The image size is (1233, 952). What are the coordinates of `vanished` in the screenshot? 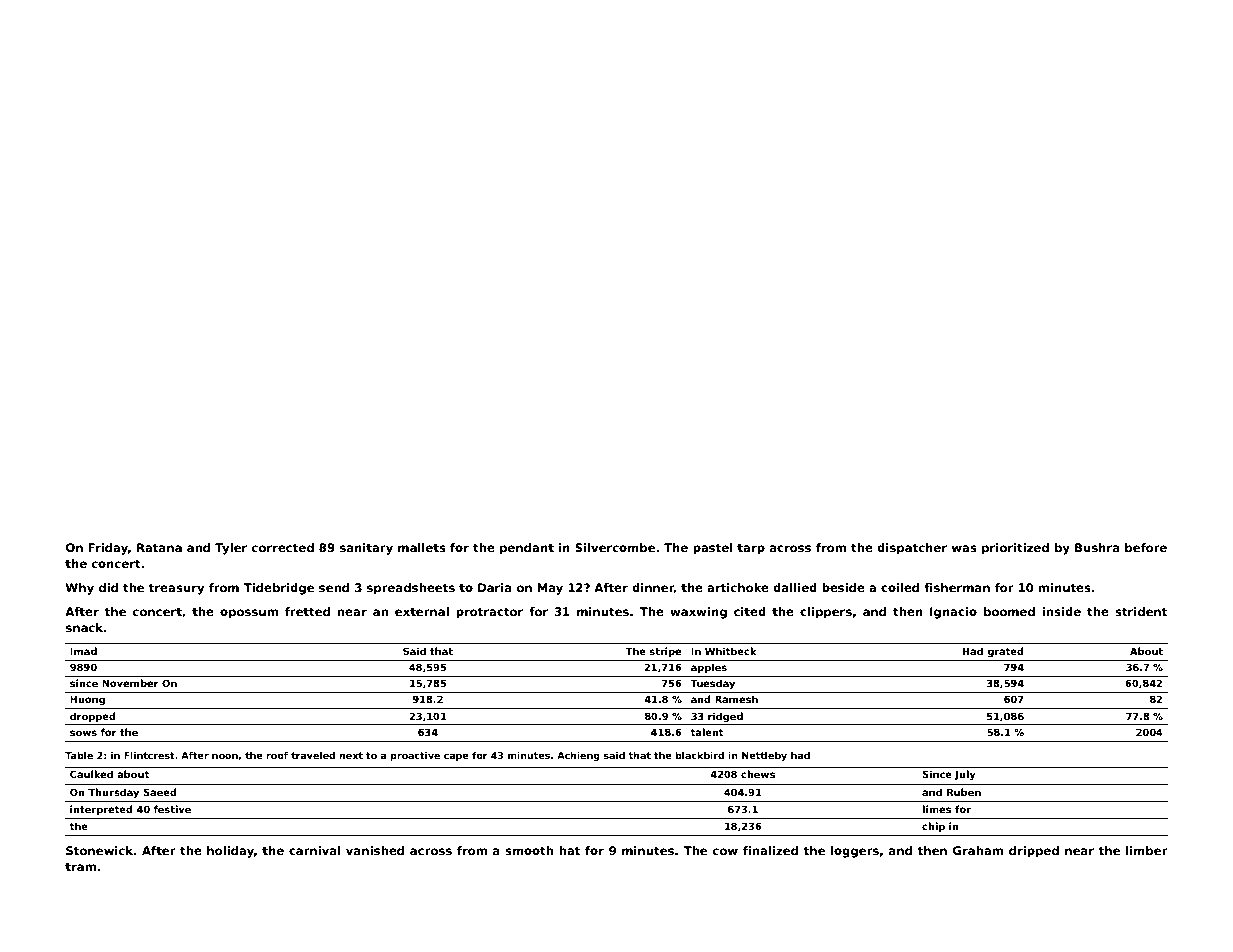 It's located at (375, 850).
